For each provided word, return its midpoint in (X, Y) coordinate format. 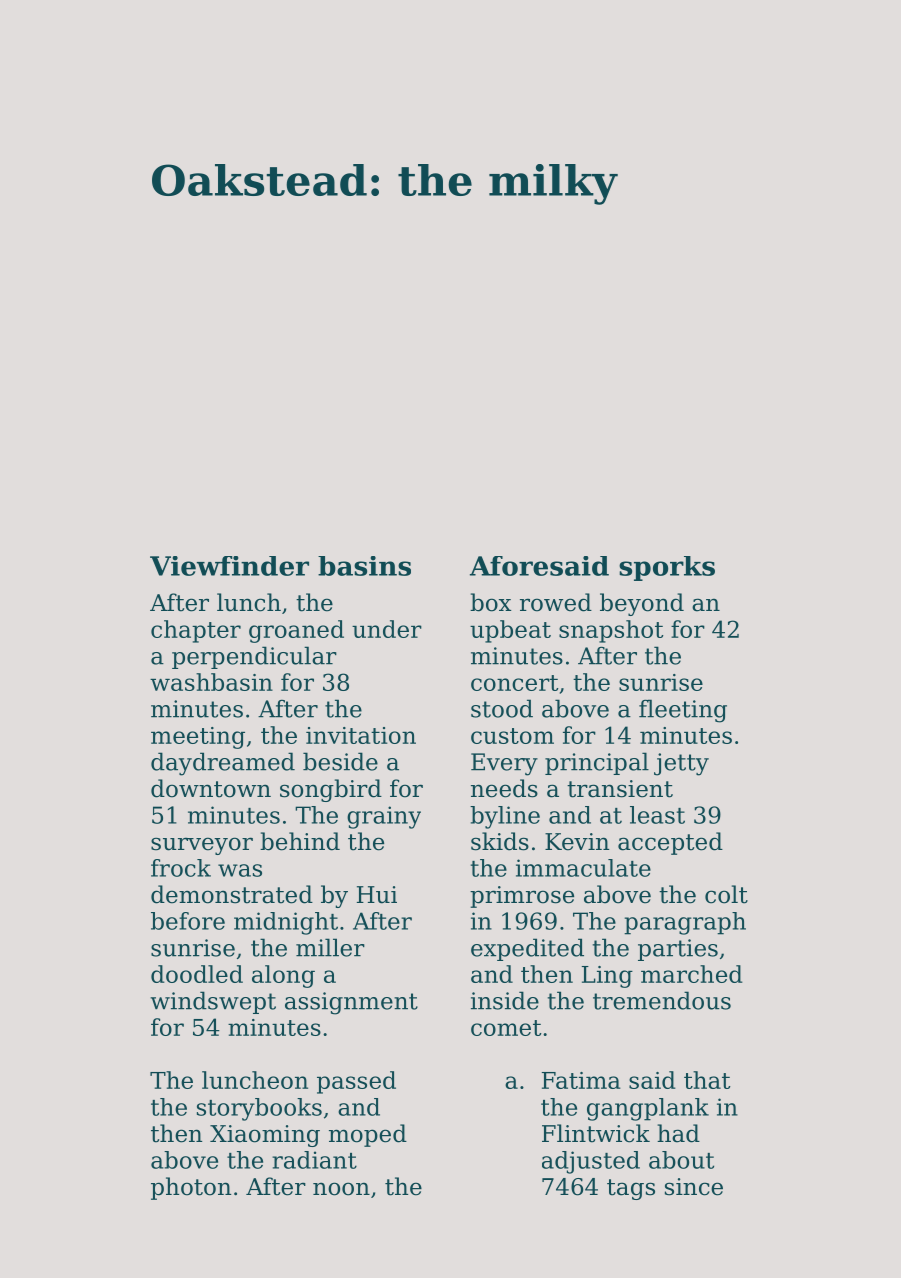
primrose (522, 897)
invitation (361, 735)
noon (341, 1189)
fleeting (683, 711)
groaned (296, 631)
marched (692, 974)
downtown (211, 788)
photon (191, 1188)
